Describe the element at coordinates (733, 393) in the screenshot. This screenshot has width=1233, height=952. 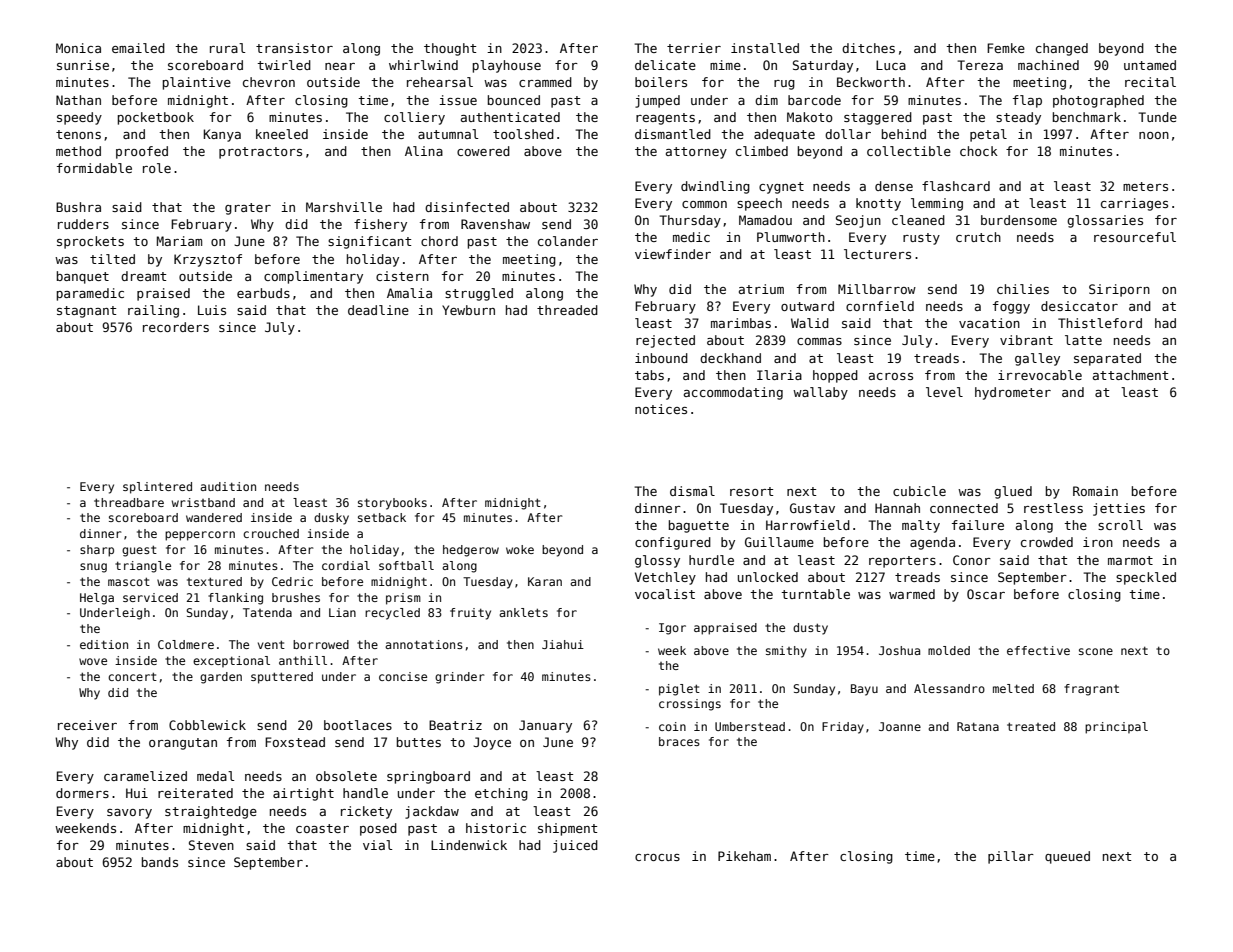
I see `accommodating` at that location.
